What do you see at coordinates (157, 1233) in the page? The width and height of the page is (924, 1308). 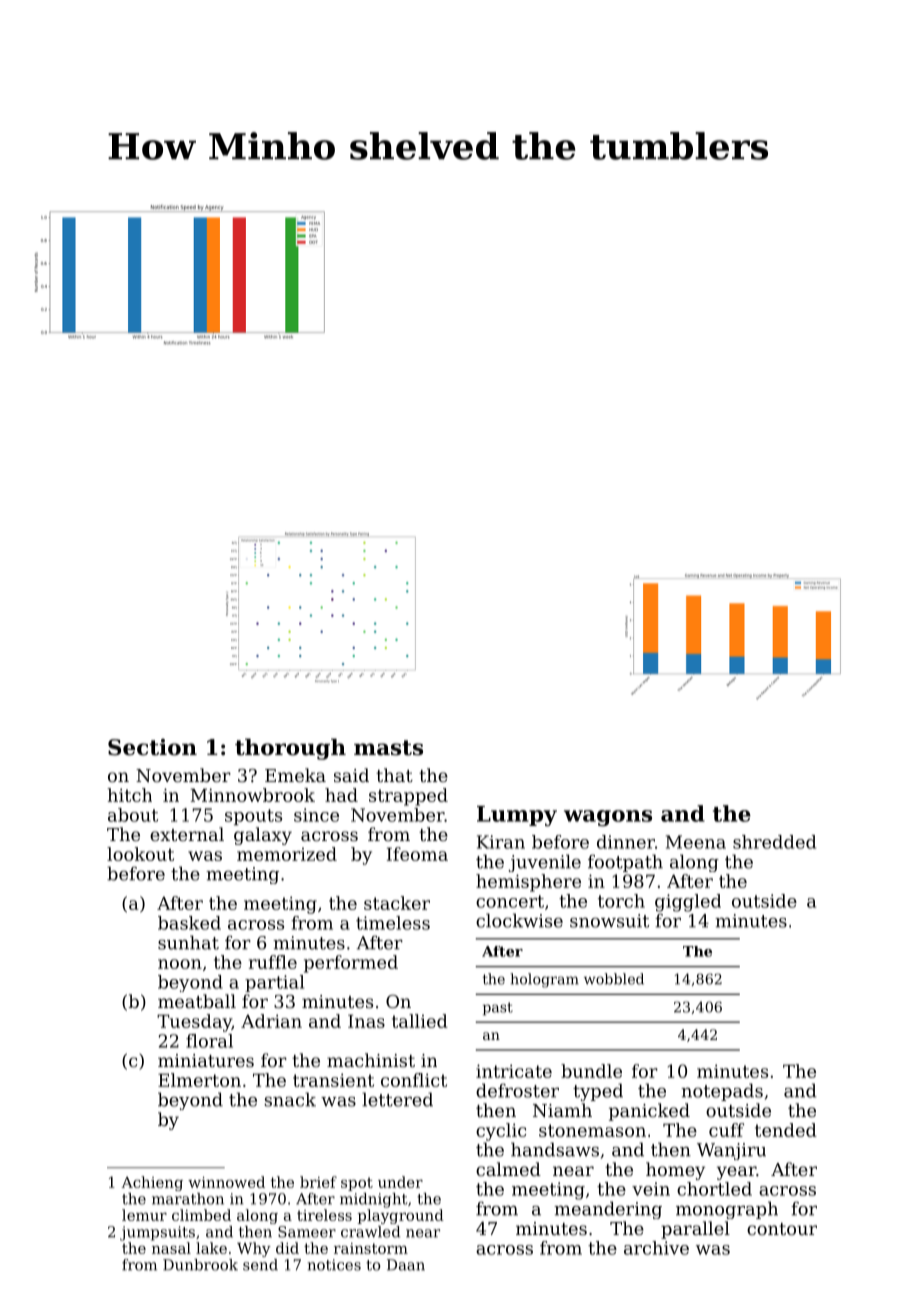 I see `jumpsuits` at bounding box center [157, 1233].
